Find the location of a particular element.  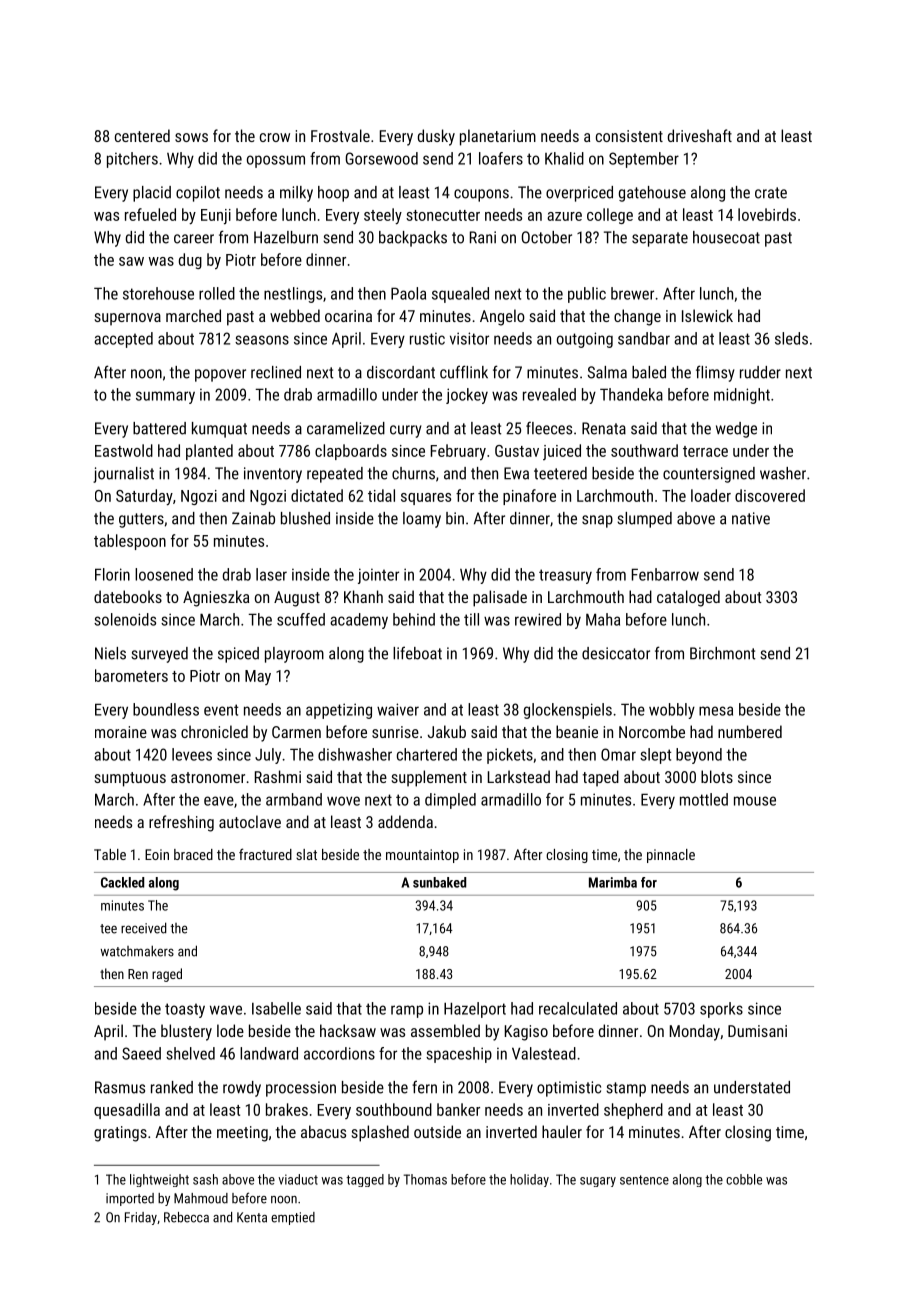

Eunji is located at coordinates (216, 217).
